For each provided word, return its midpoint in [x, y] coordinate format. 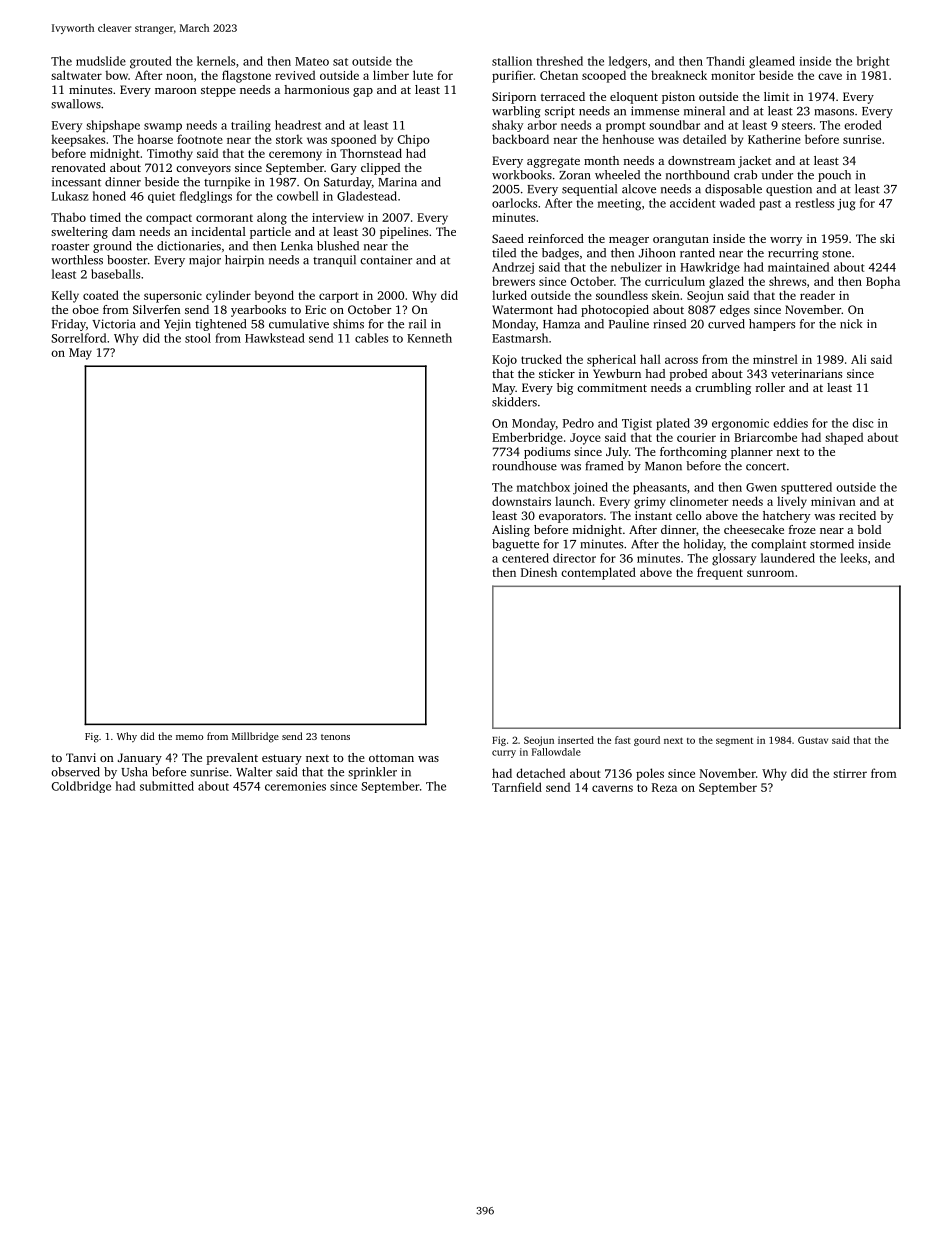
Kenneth [429, 338]
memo [189, 737]
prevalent [232, 759]
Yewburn [617, 373]
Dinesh [539, 572]
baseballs [115, 274]
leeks [853, 558]
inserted [576, 740]
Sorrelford [78, 338]
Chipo [414, 140]
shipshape [113, 126]
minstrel [775, 359]
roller [770, 387]
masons [834, 112]
